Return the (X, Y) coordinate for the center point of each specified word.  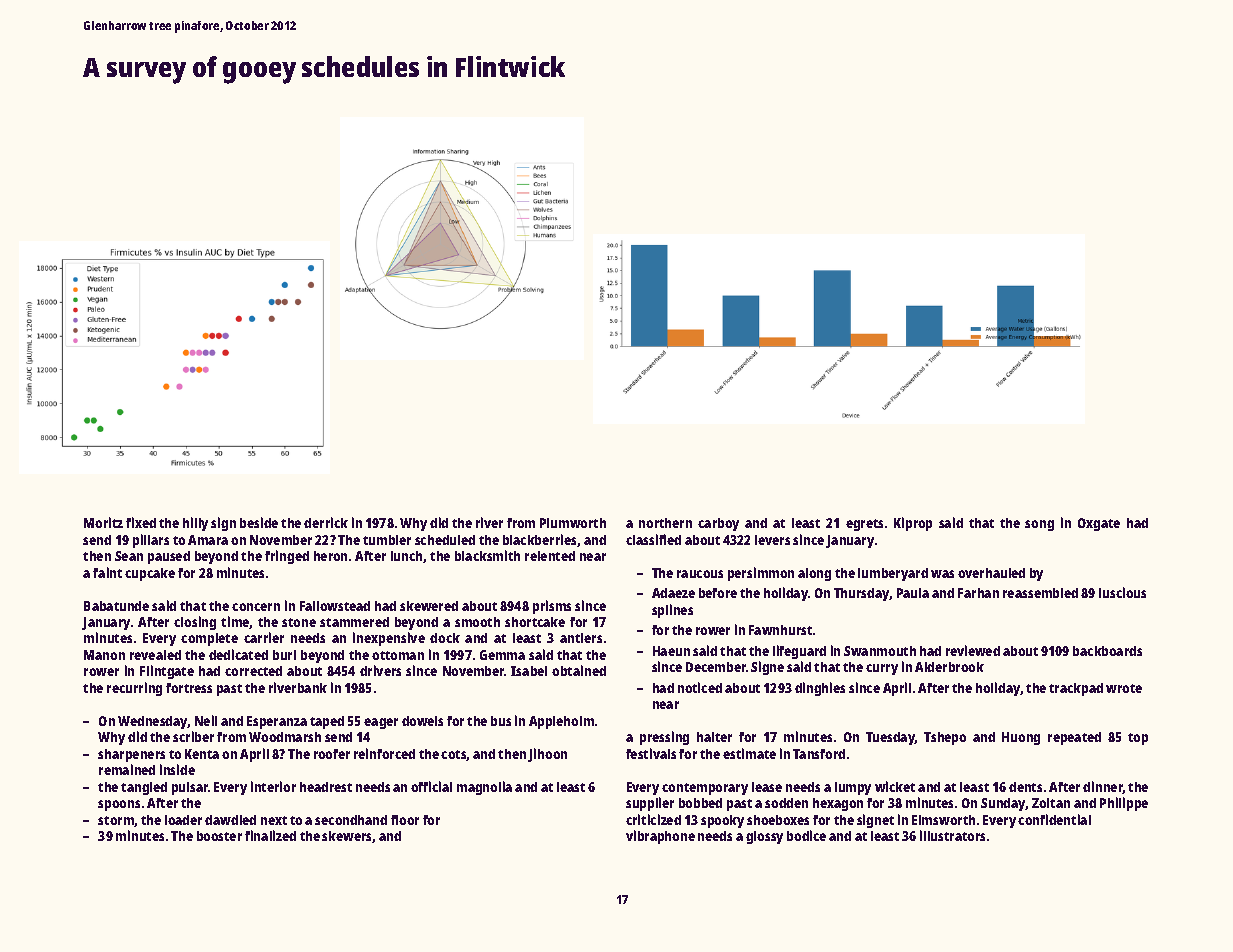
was (942, 574)
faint (107, 572)
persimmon (761, 574)
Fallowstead (335, 606)
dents (1025, 787)
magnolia (484, 788)
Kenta (202, 754)
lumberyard (893, 574)
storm (116, 821)
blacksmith (487, 555)
